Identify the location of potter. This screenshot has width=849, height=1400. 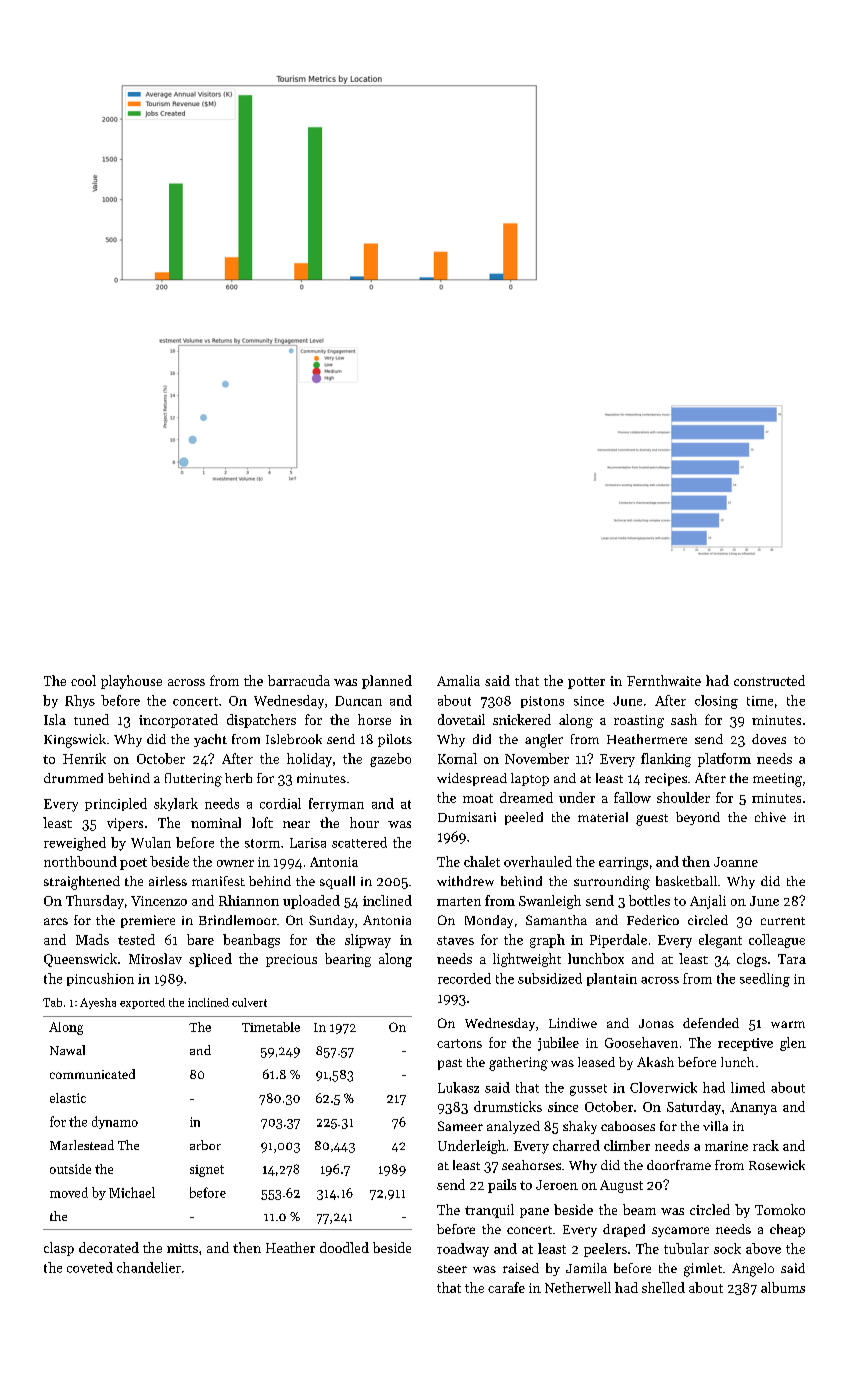
(586, 683).
